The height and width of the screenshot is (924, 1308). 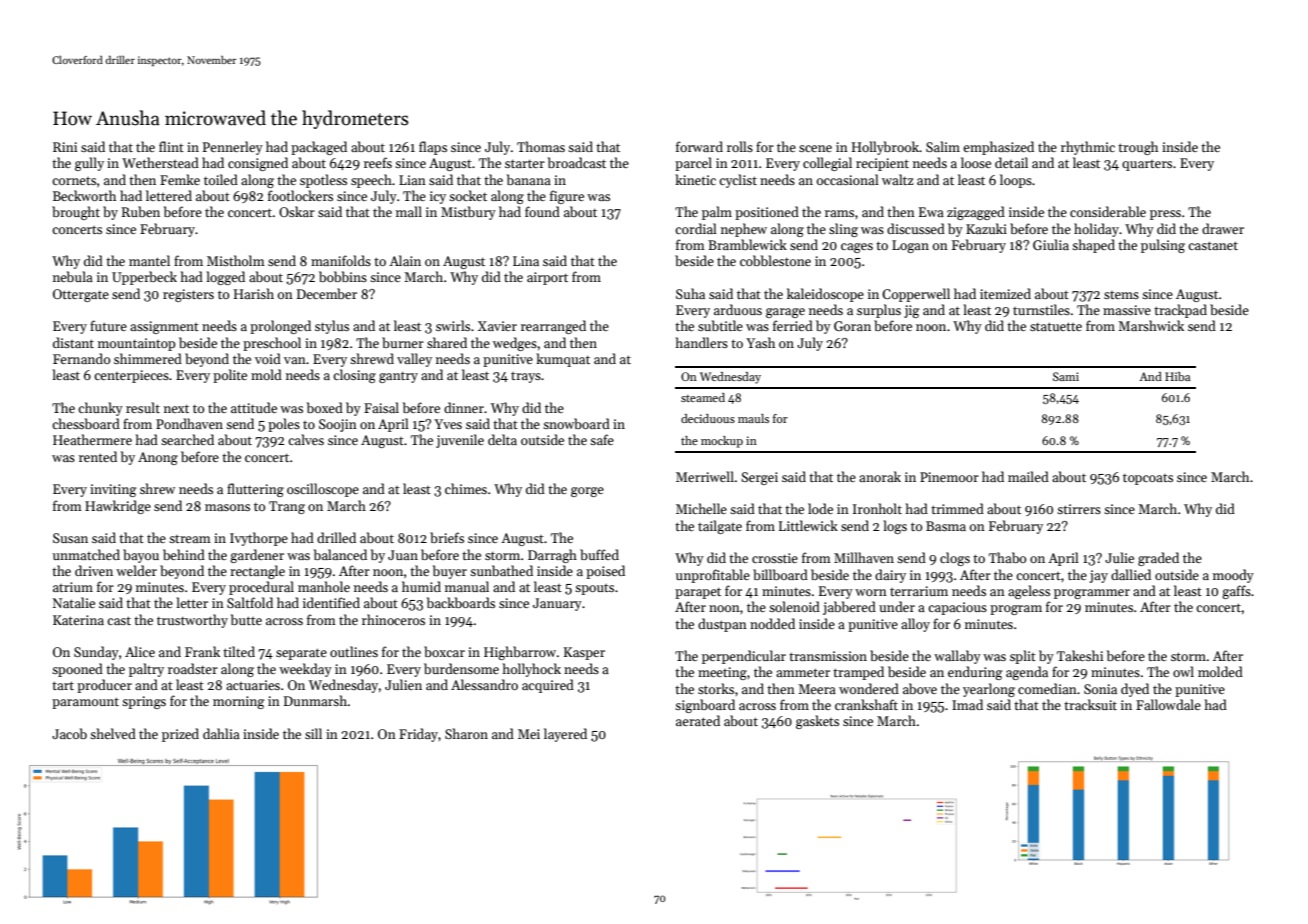 What do you see at coordinates (300, 195) in the screenshot?
I see `footlockers` at bounding box center [300, 195].
